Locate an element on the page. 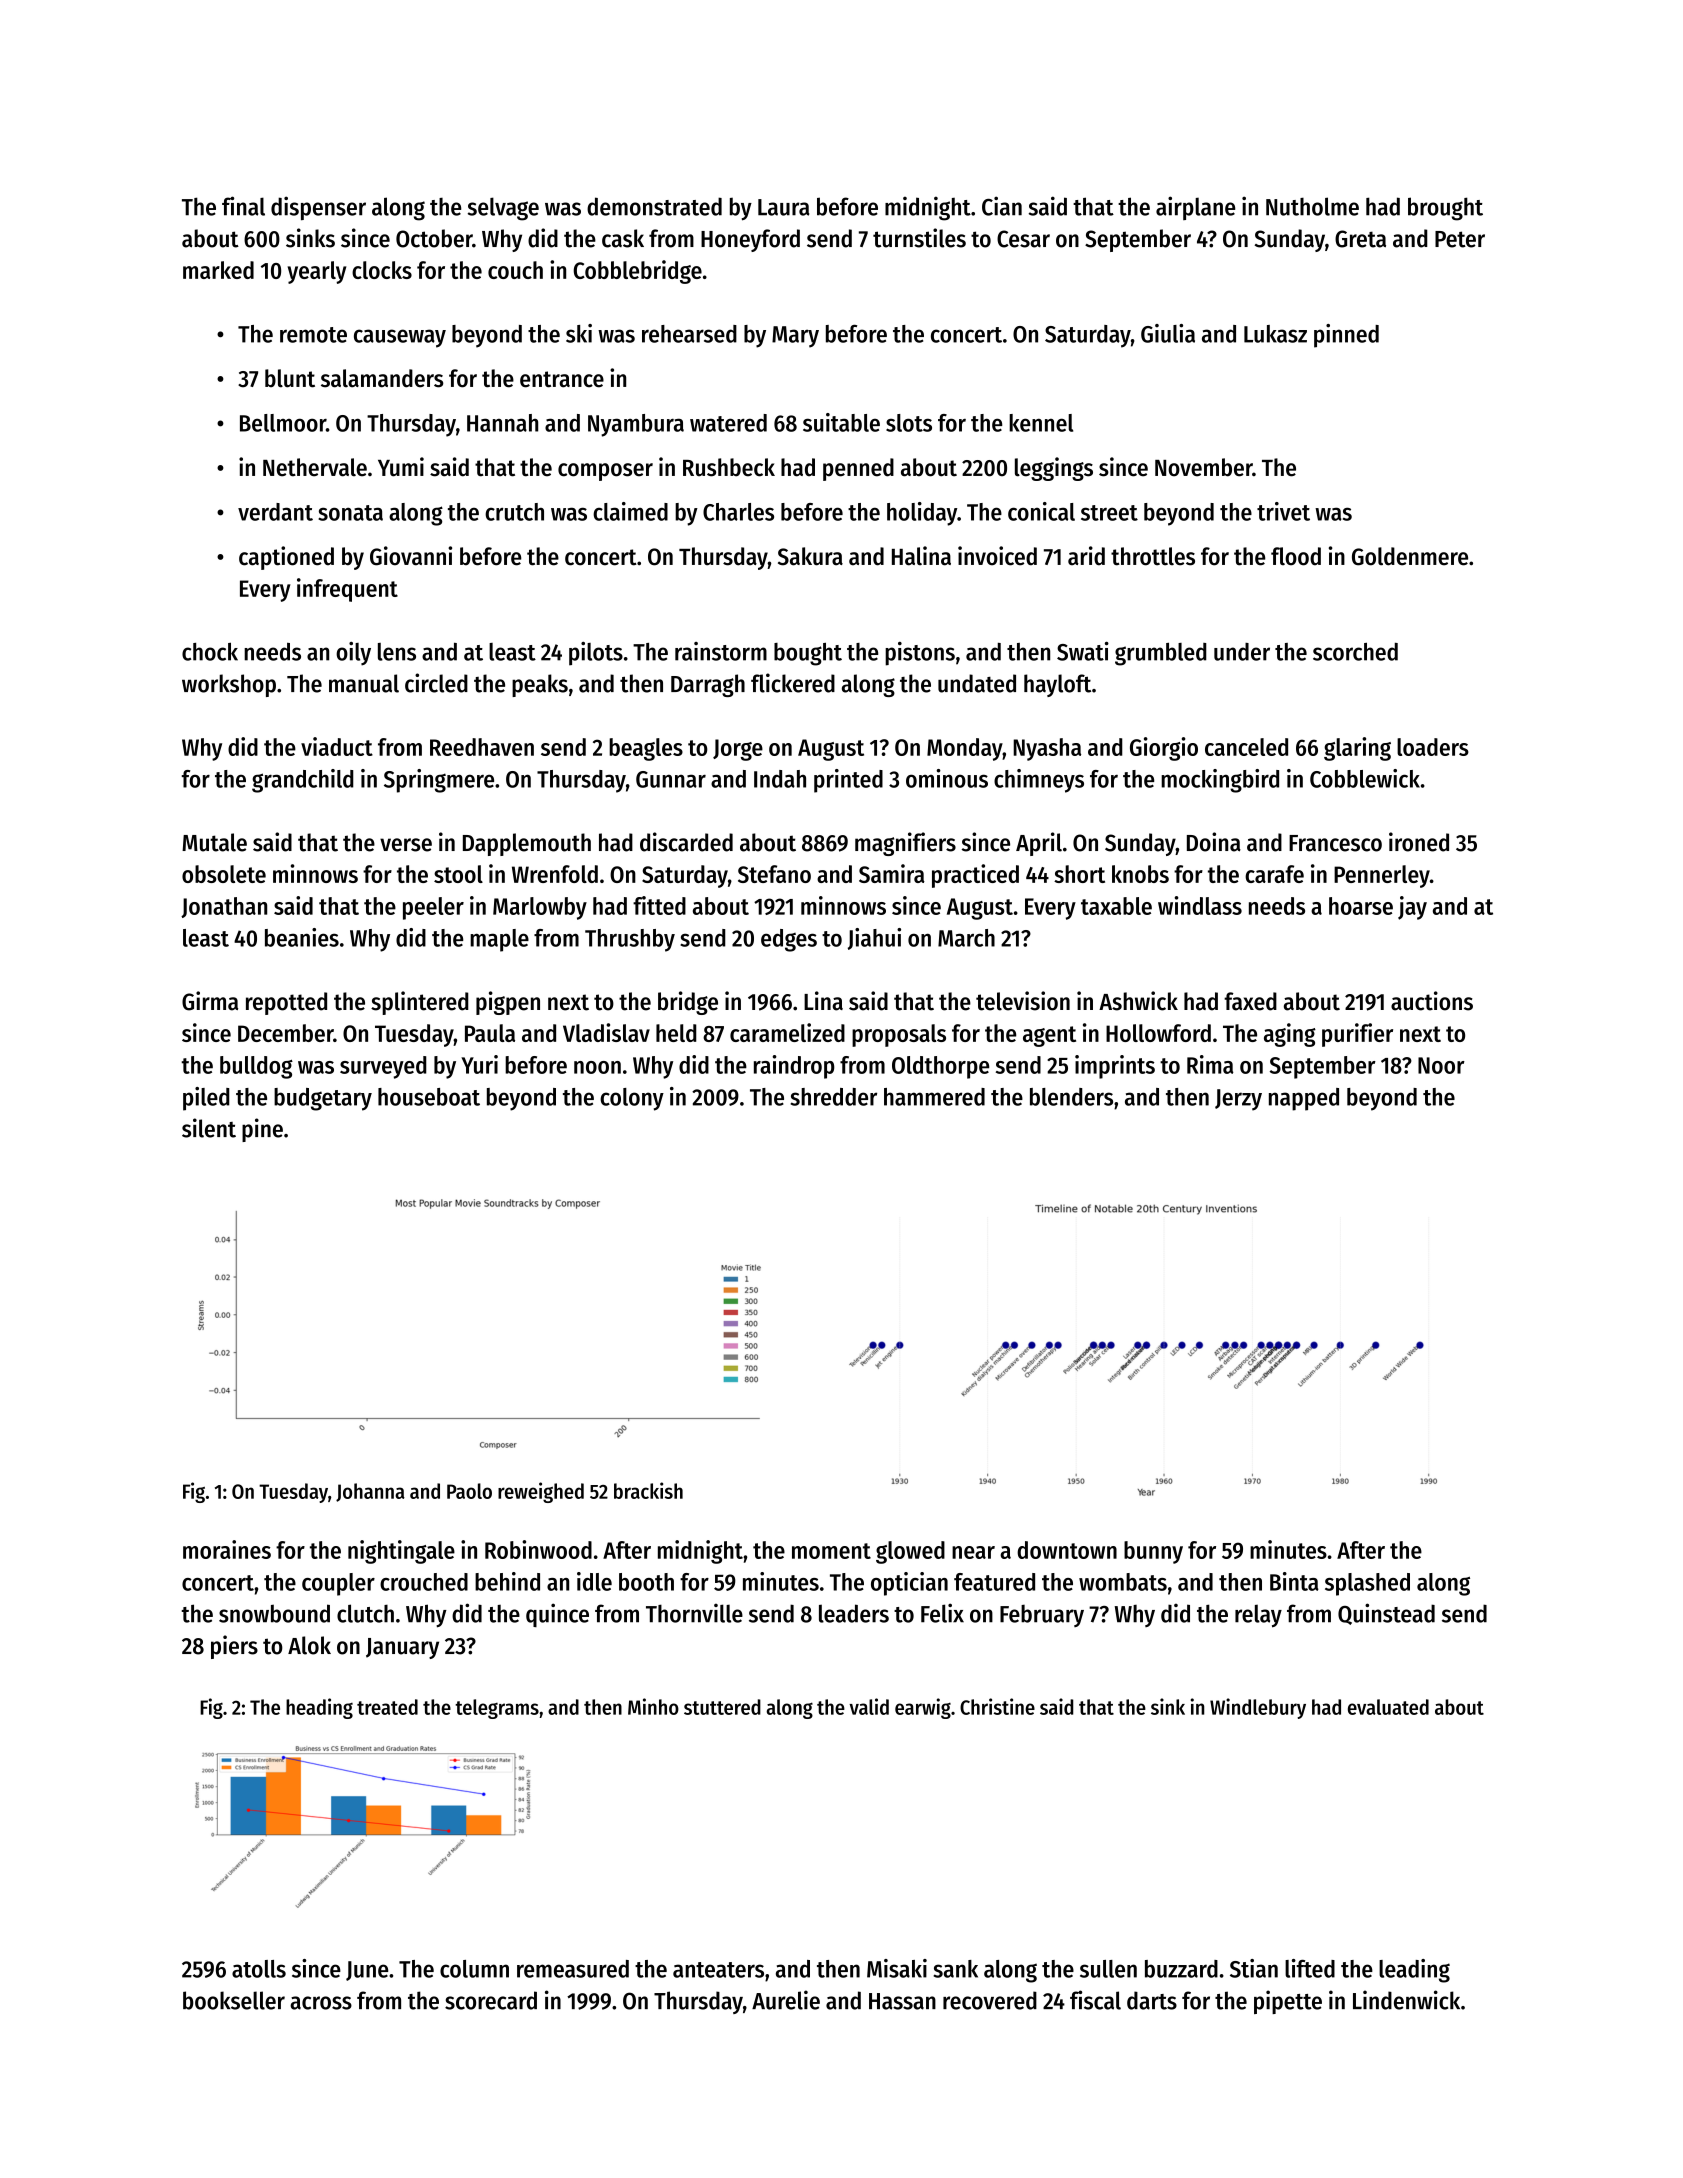 This page has height=2178, width=1683. Johanna is located at coordinates (370, 1492).
